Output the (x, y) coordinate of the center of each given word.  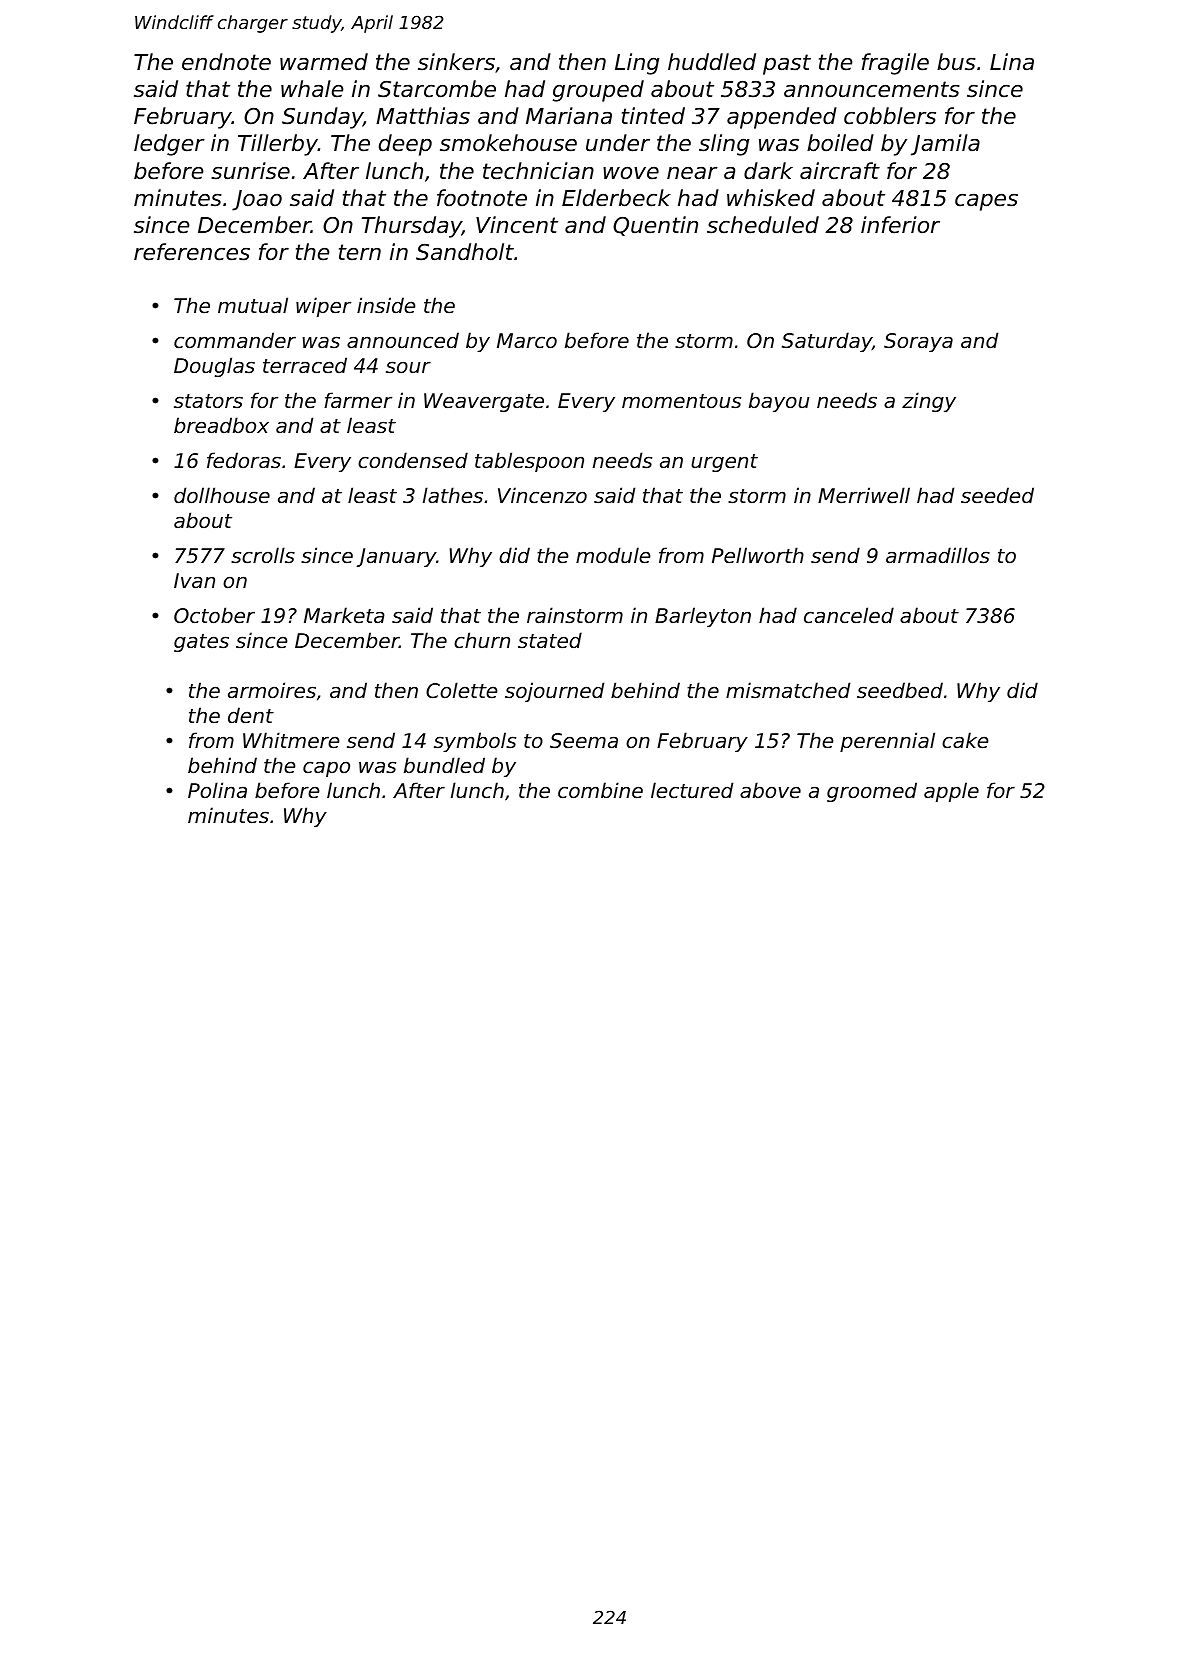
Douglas (214, 367)
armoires (272, 690)
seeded (997, 495)
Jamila (945, 145)
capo (326, 769)
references (192, 252)
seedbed (900, 690)
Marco (527, 341)
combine (600, 790)
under (618, 143)
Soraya (918, 342)
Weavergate (484, 402)
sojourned (554, 692)
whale (312, 89)
